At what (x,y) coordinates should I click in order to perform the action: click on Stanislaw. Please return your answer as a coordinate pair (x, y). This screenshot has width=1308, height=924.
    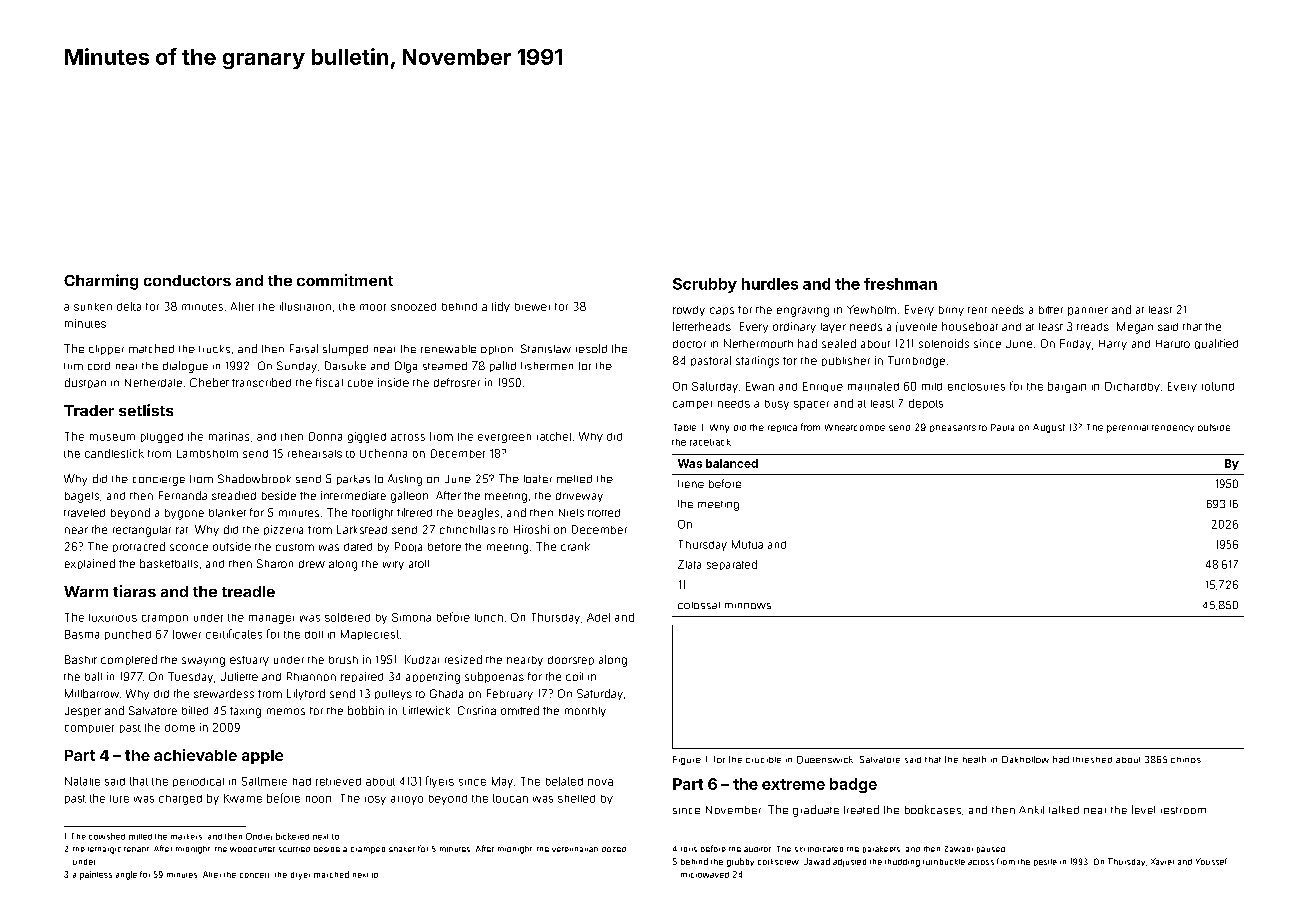
    Looking at the image, I should click on (546, 348).
